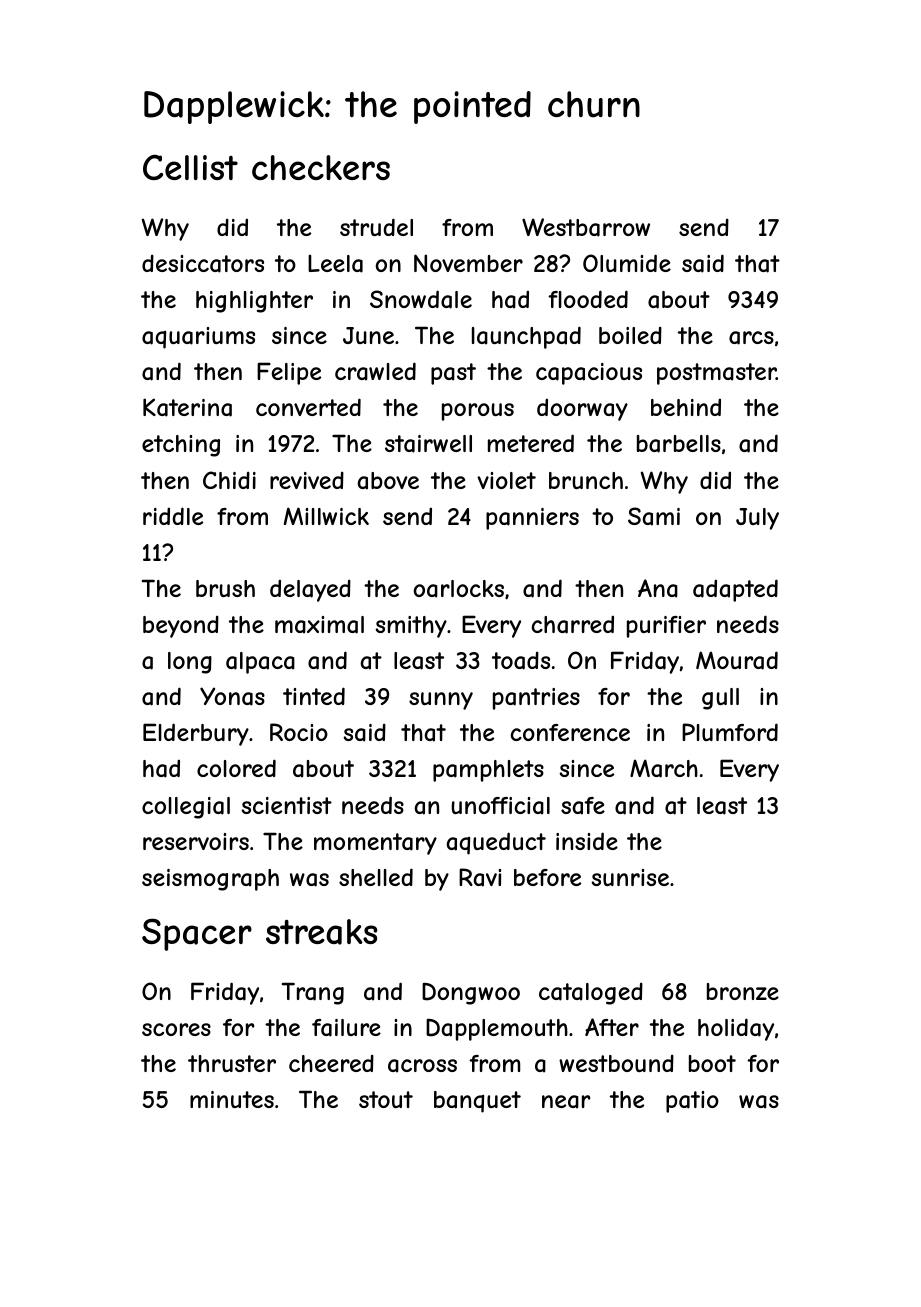 The image size is (921, 1307). Describe the element at coordinates (196, 841) in the page. I see `reservoirs` at that location.
